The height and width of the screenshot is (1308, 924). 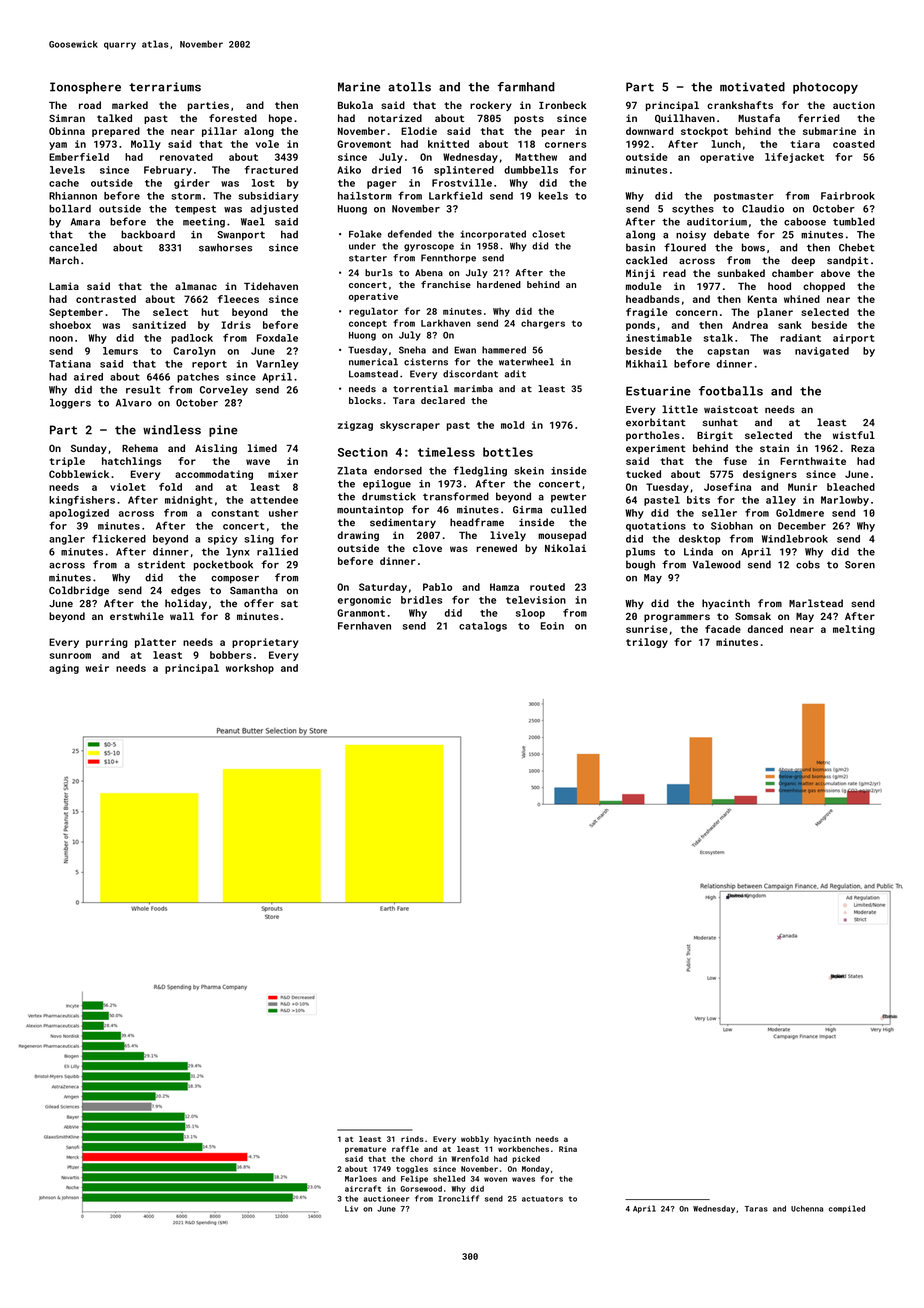 What do you see at coordinates (847, 1209) in the screenshot?
I see `compiled` at bounding box center [847, 1209].
